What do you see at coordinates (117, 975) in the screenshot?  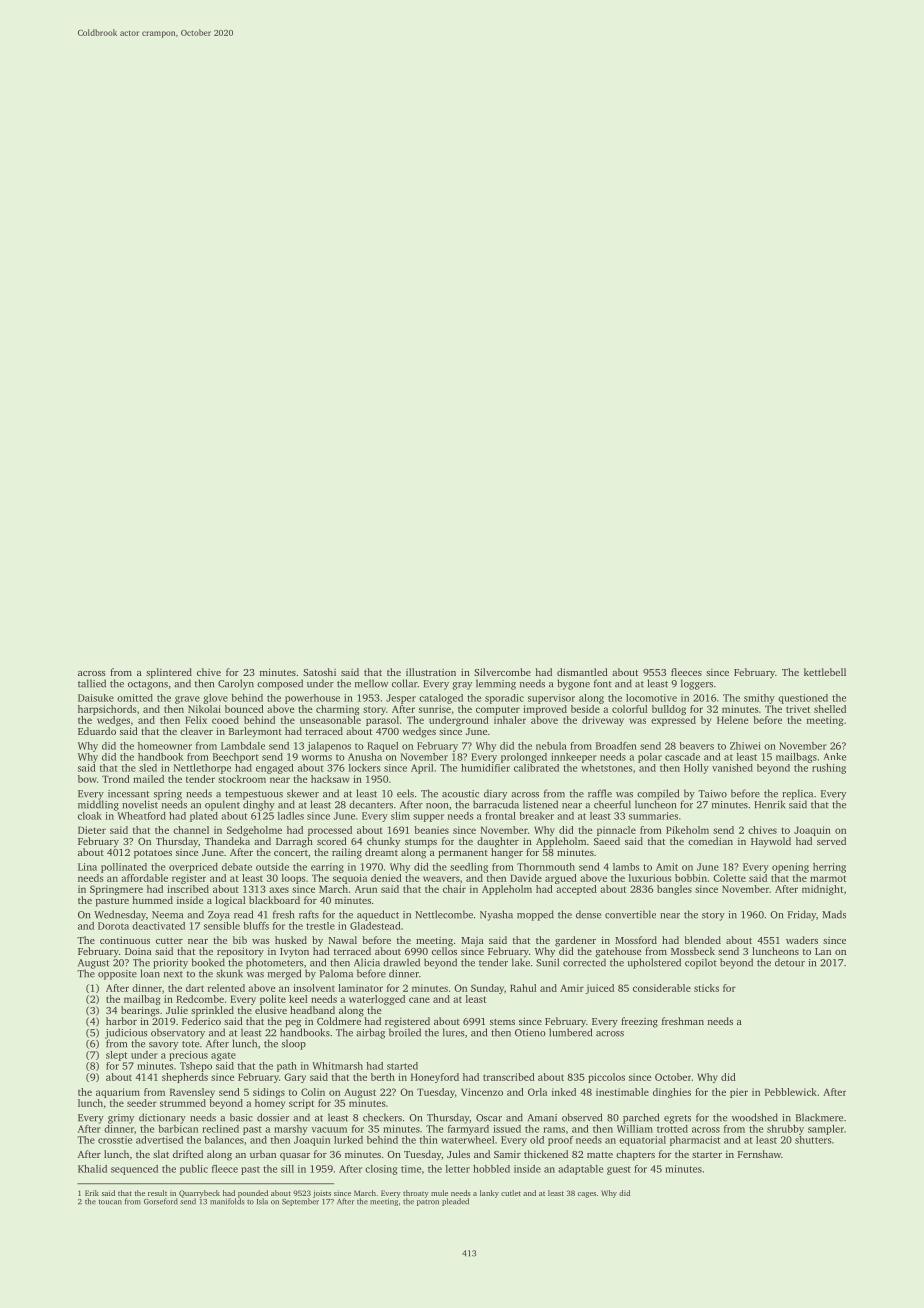 I see `opposite` at bounding box center [117, 975].
